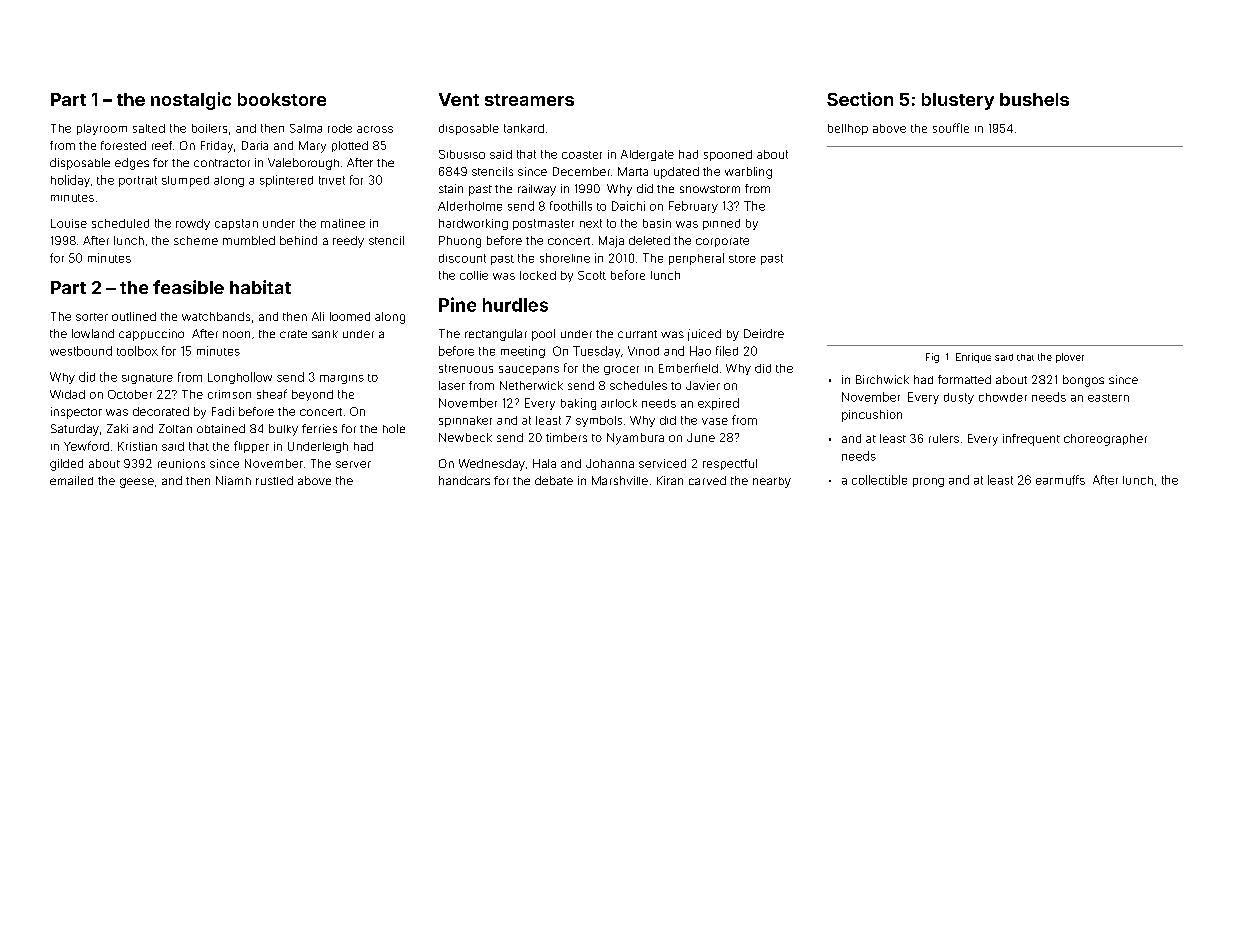  What do you see at coordinates (592, 275) in the screenshot?
I see `Scott` at bounding box center [592, 275].
